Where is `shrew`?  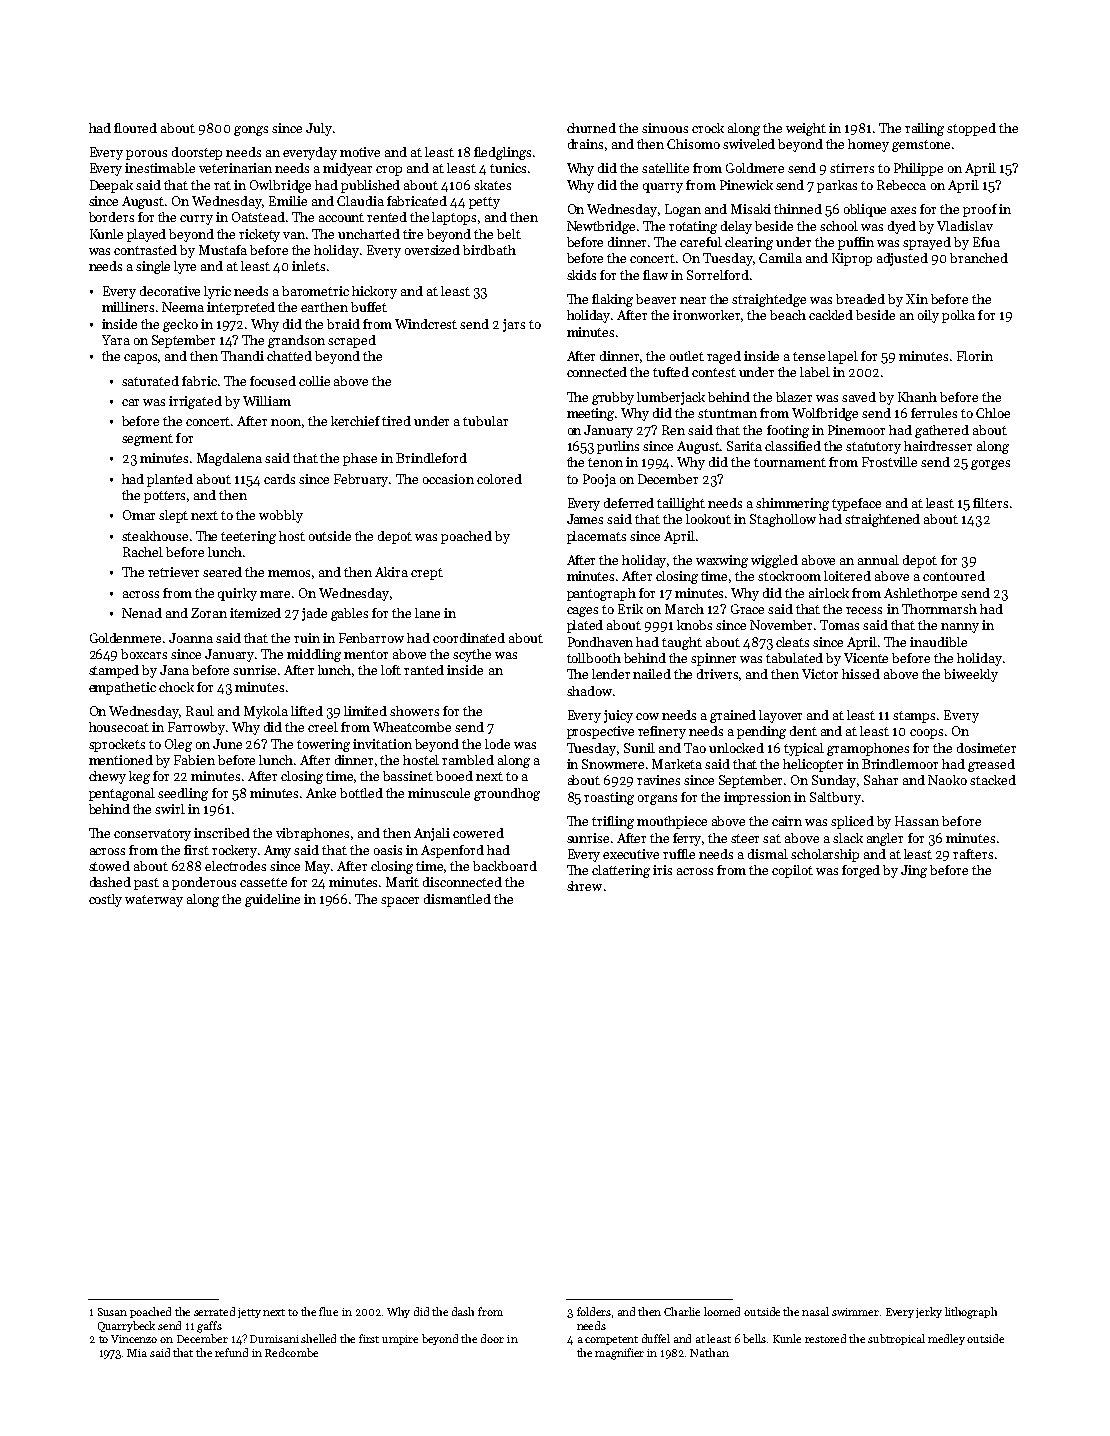 shrew is located at coordinates (584, 886).
